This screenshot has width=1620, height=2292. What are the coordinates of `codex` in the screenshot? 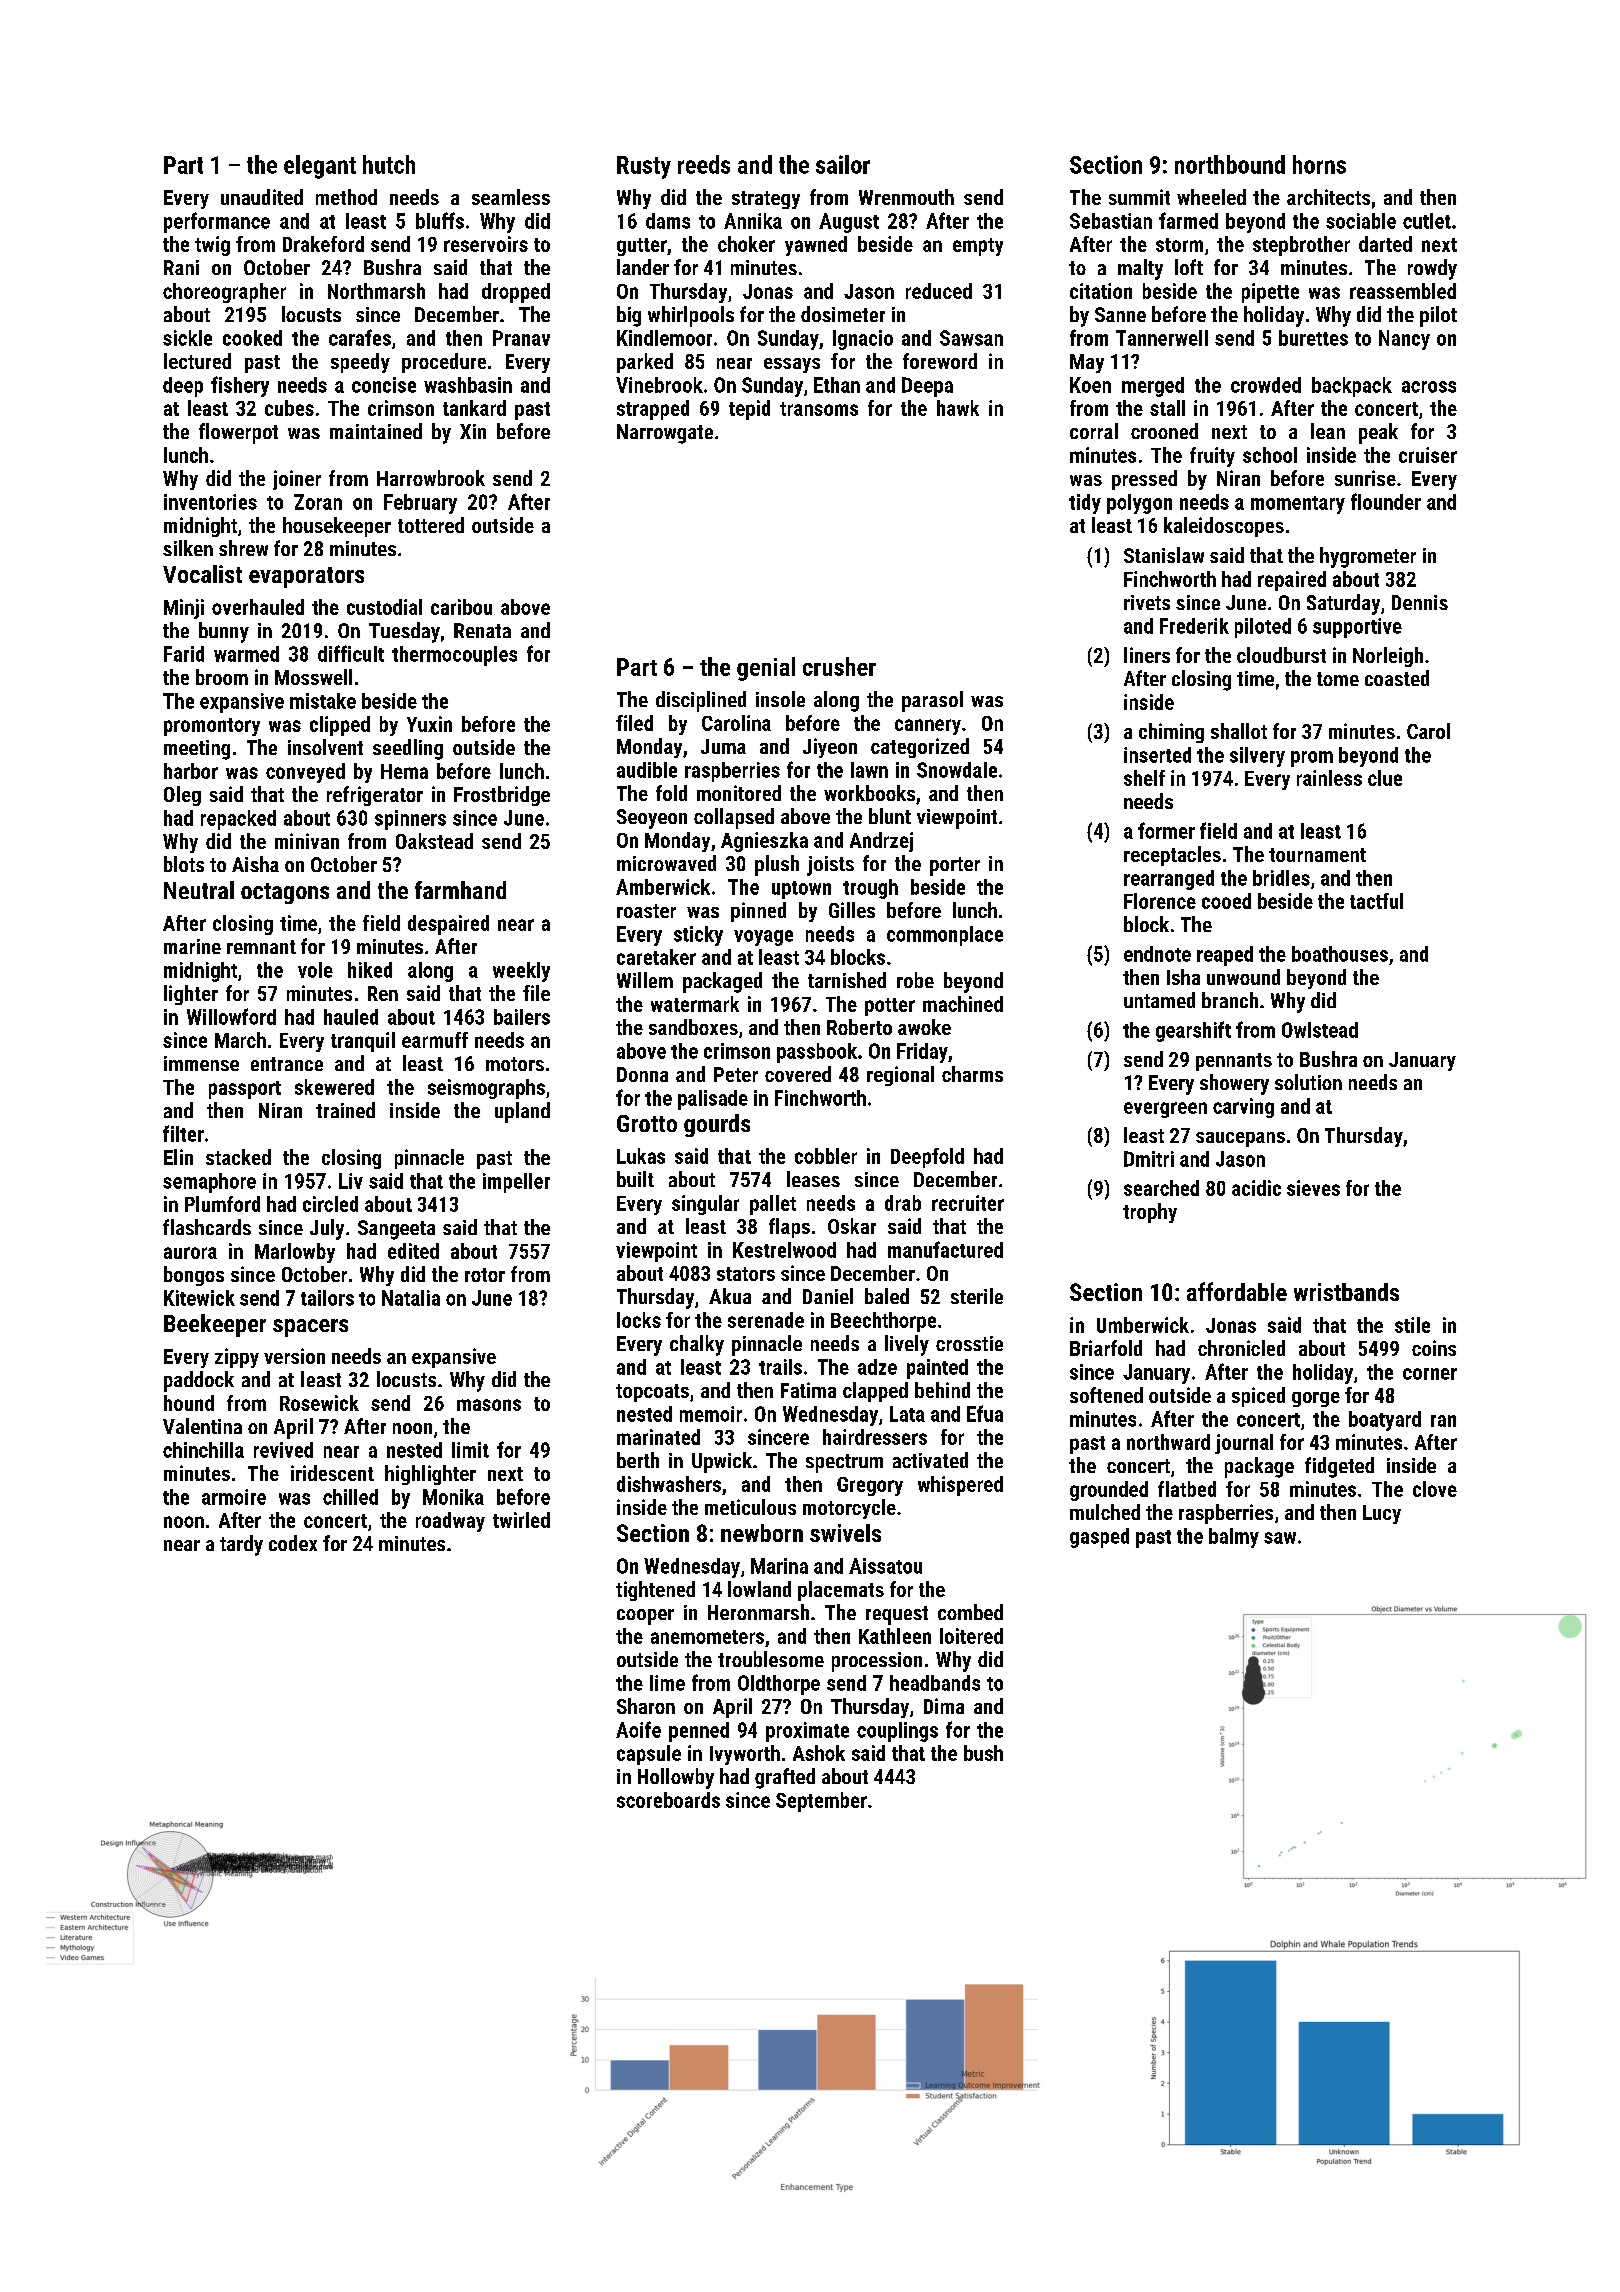 It's located at (293, 1543).
